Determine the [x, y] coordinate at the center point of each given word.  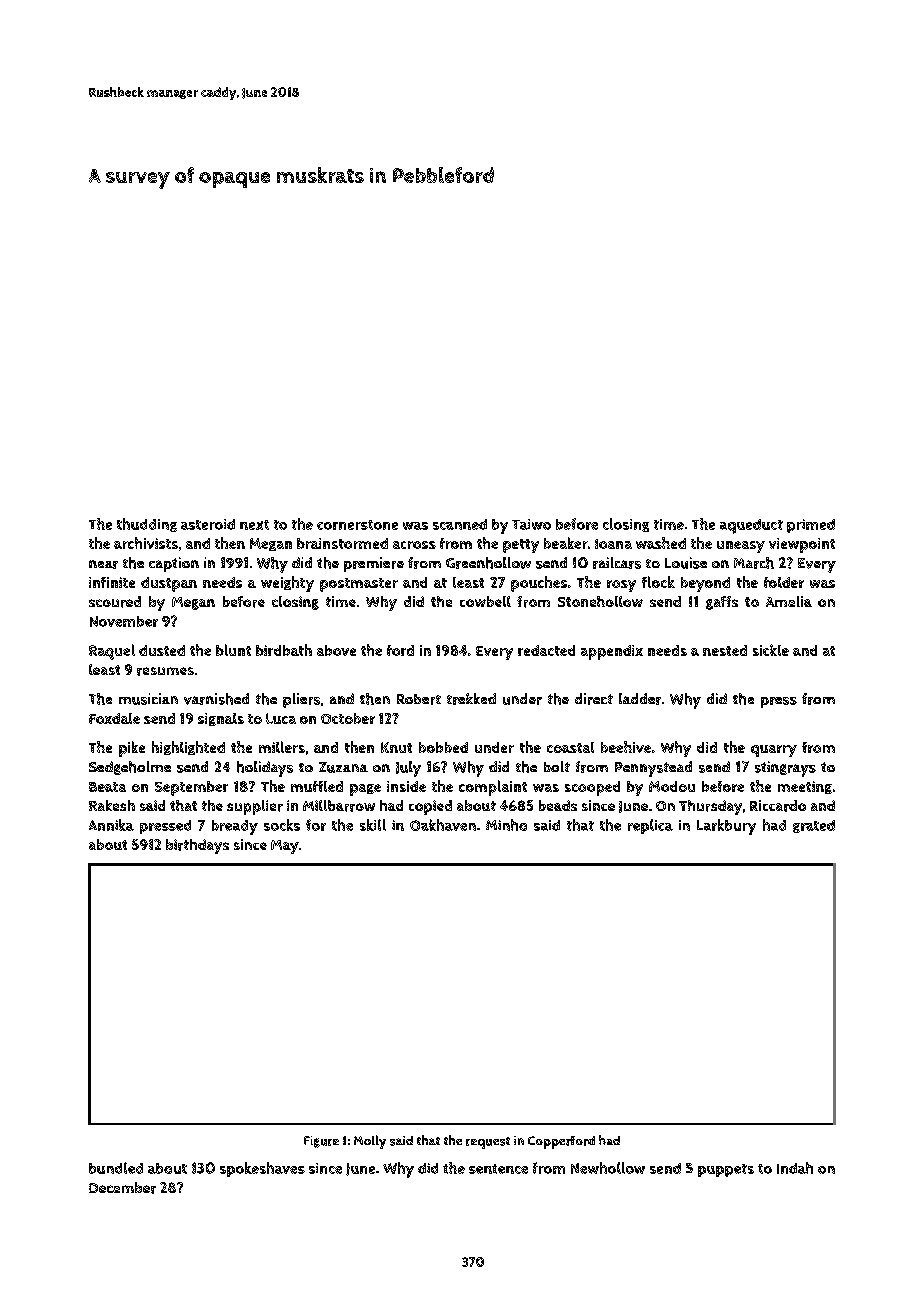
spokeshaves [262, 1169]
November [124, 621]
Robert [419, 699]
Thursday [710, 807]
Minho [506, 825]
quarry [774, 751]
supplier [255, 807]
